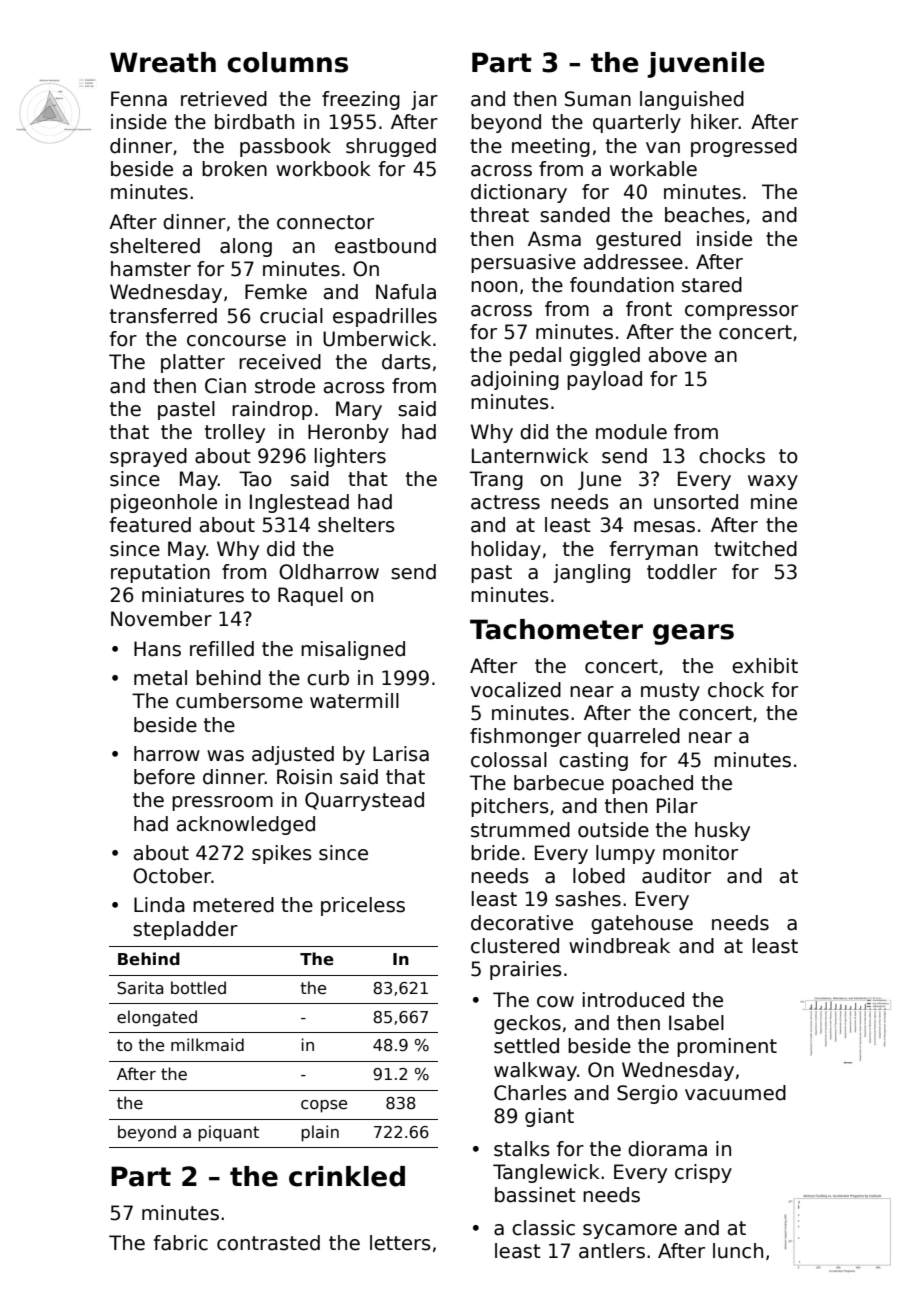 The width and height of the screenshot is (908, 1316). Describe the element at coordinates (605, 356) in the screenshot. I see `giggled` at that location.
